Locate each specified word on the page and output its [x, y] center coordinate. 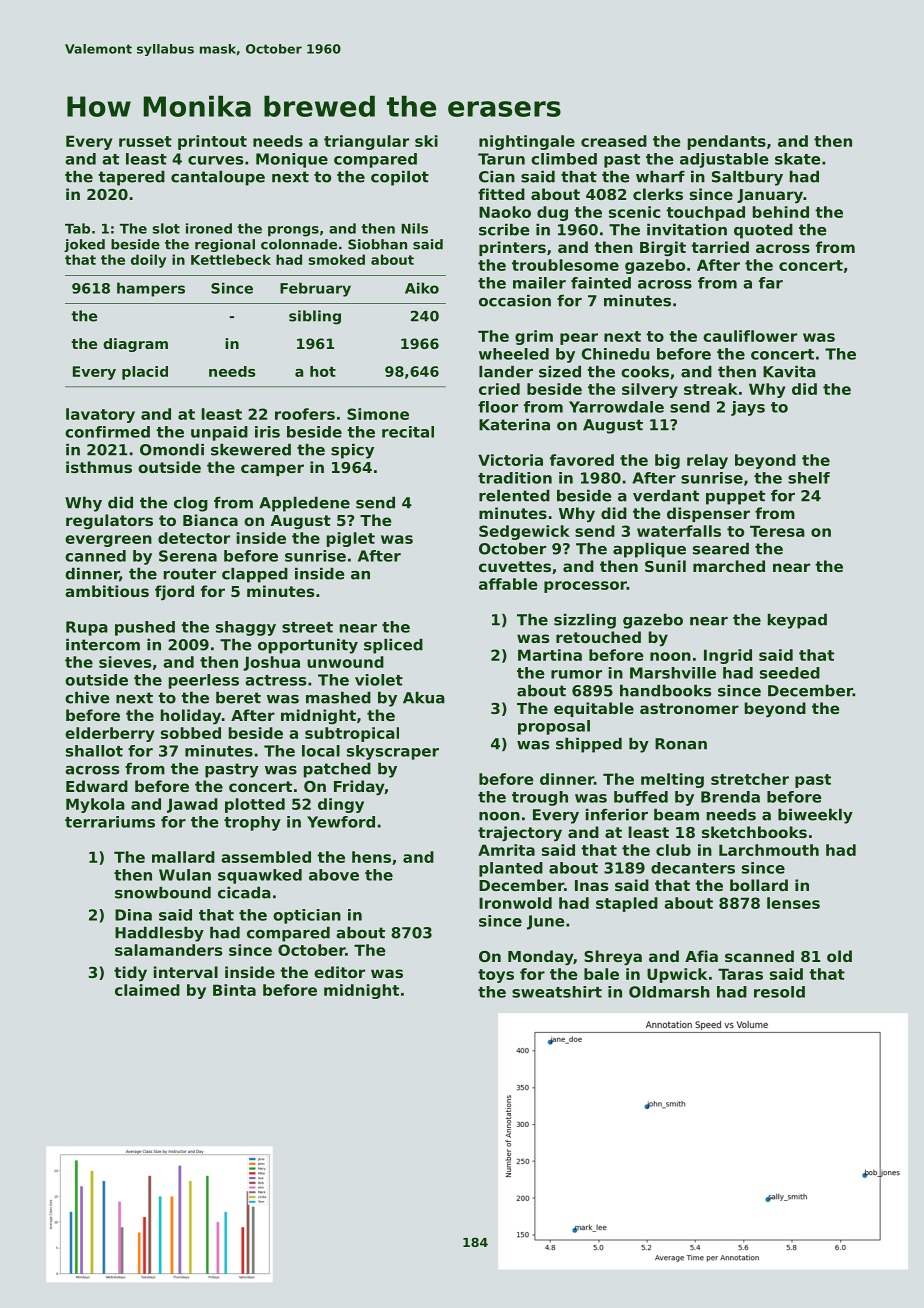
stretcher [750, 779]
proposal [554, 727]
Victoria [510, 460]
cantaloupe [218, 178]
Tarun [501, 159]
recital [408, 432]
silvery [650, 390]
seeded [790, 673]
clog [191, 504]
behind [781, 212]
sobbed [191, 733]
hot [323, 371]
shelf [809, 478]
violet [379, 680]
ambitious [107, 591]
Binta [234, 990]
